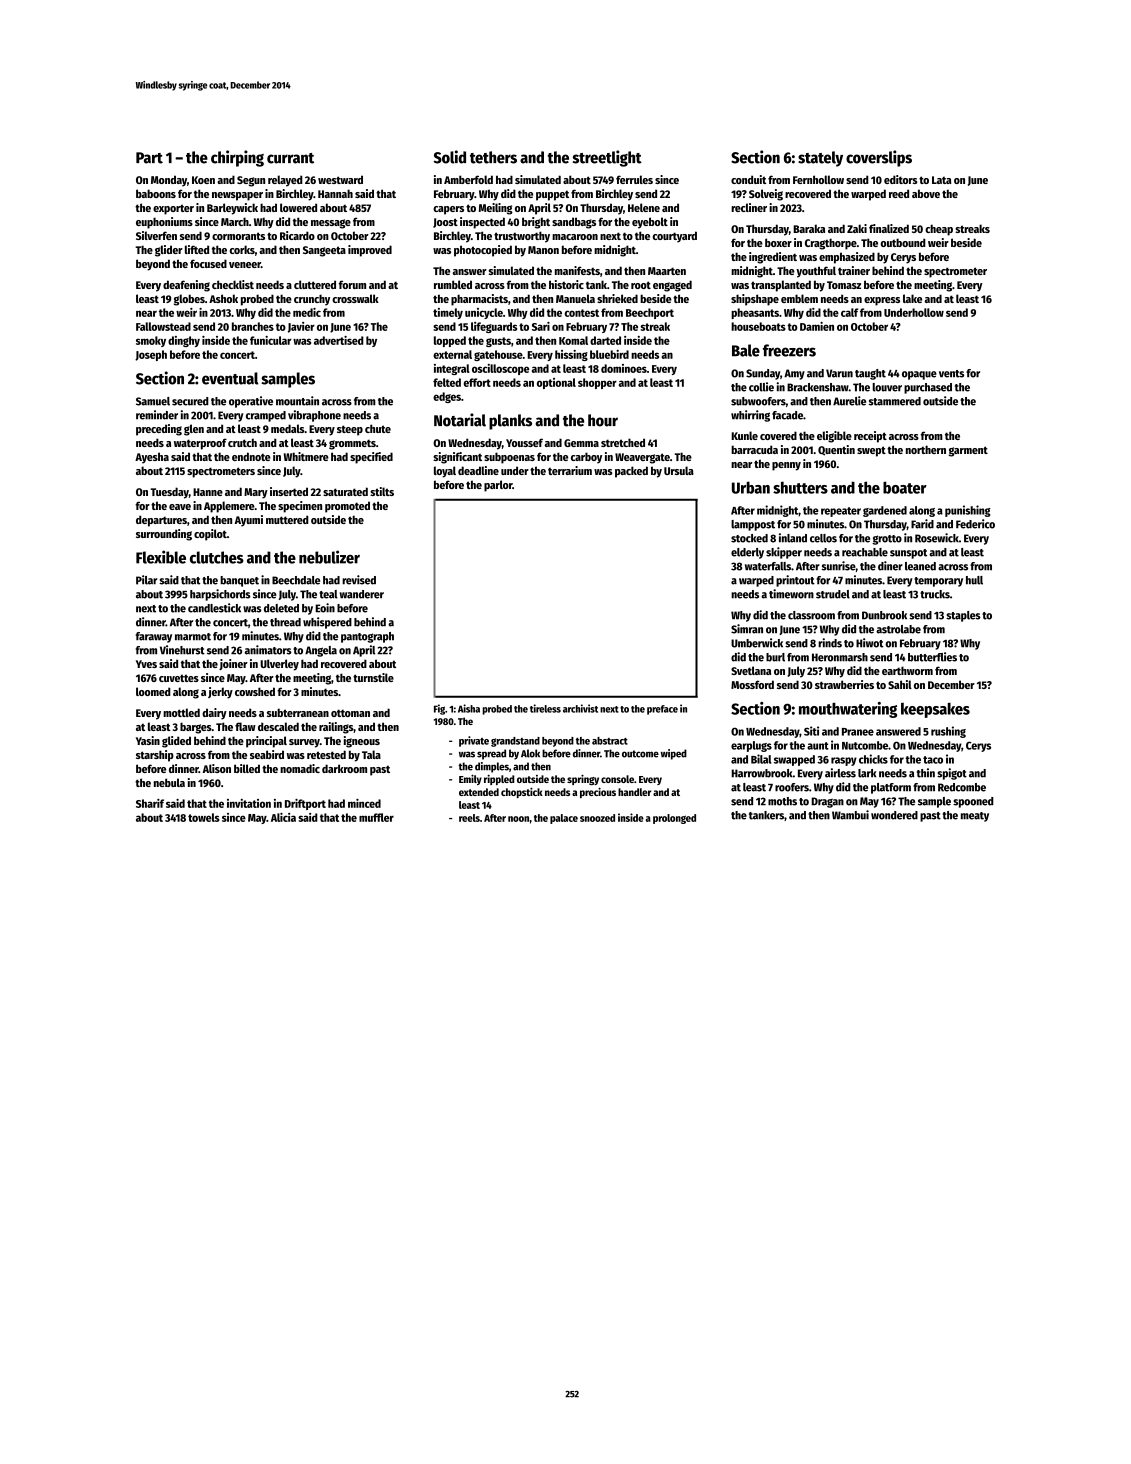 This image has width=1131, height=1464. Describe the element at coordinates (290, 158) in the image. I see `currant` at that location.
